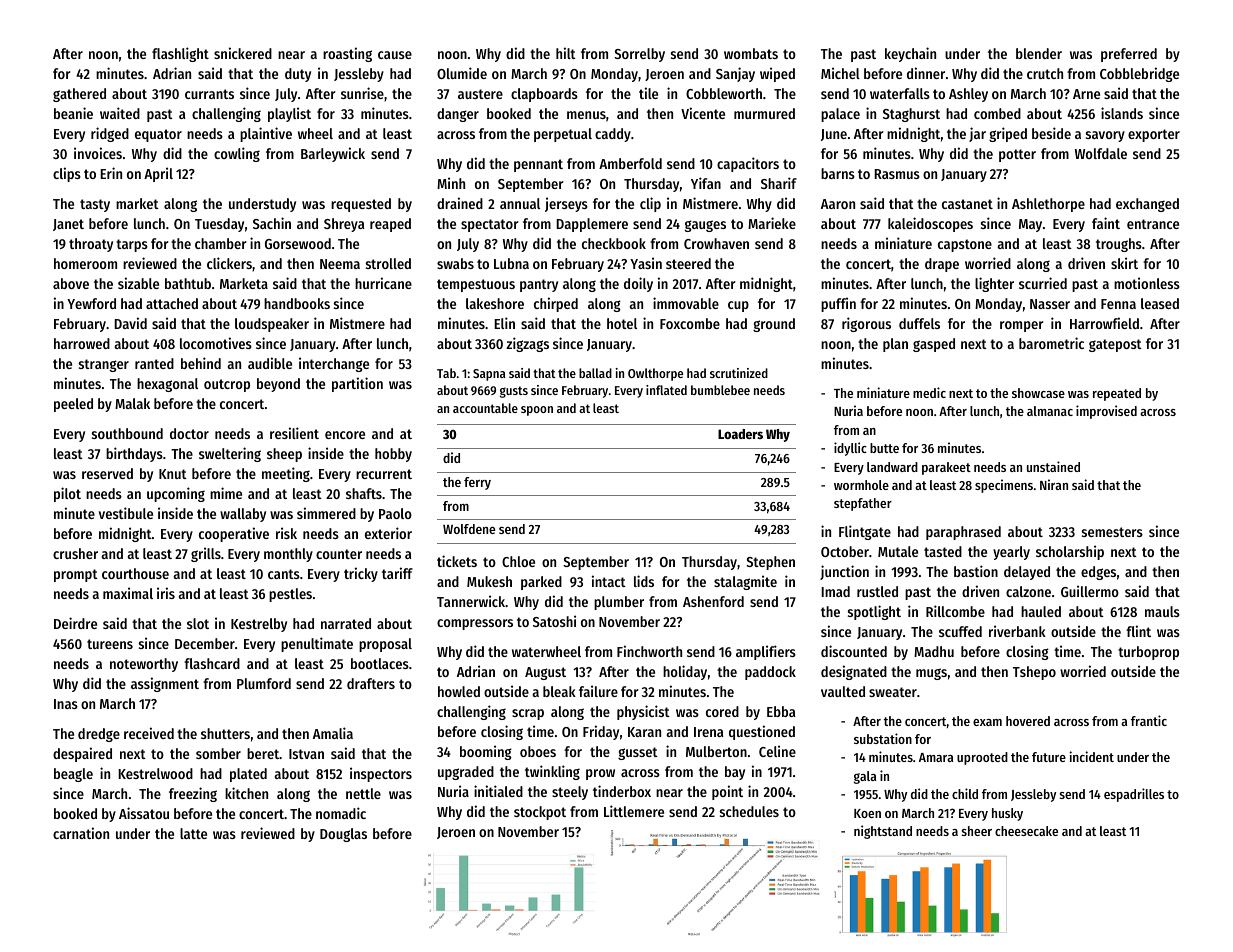 The image size is (1233, 952). Describe the element at coordinates (1090, 591) in the image. I see `Guillermo` at that location.
